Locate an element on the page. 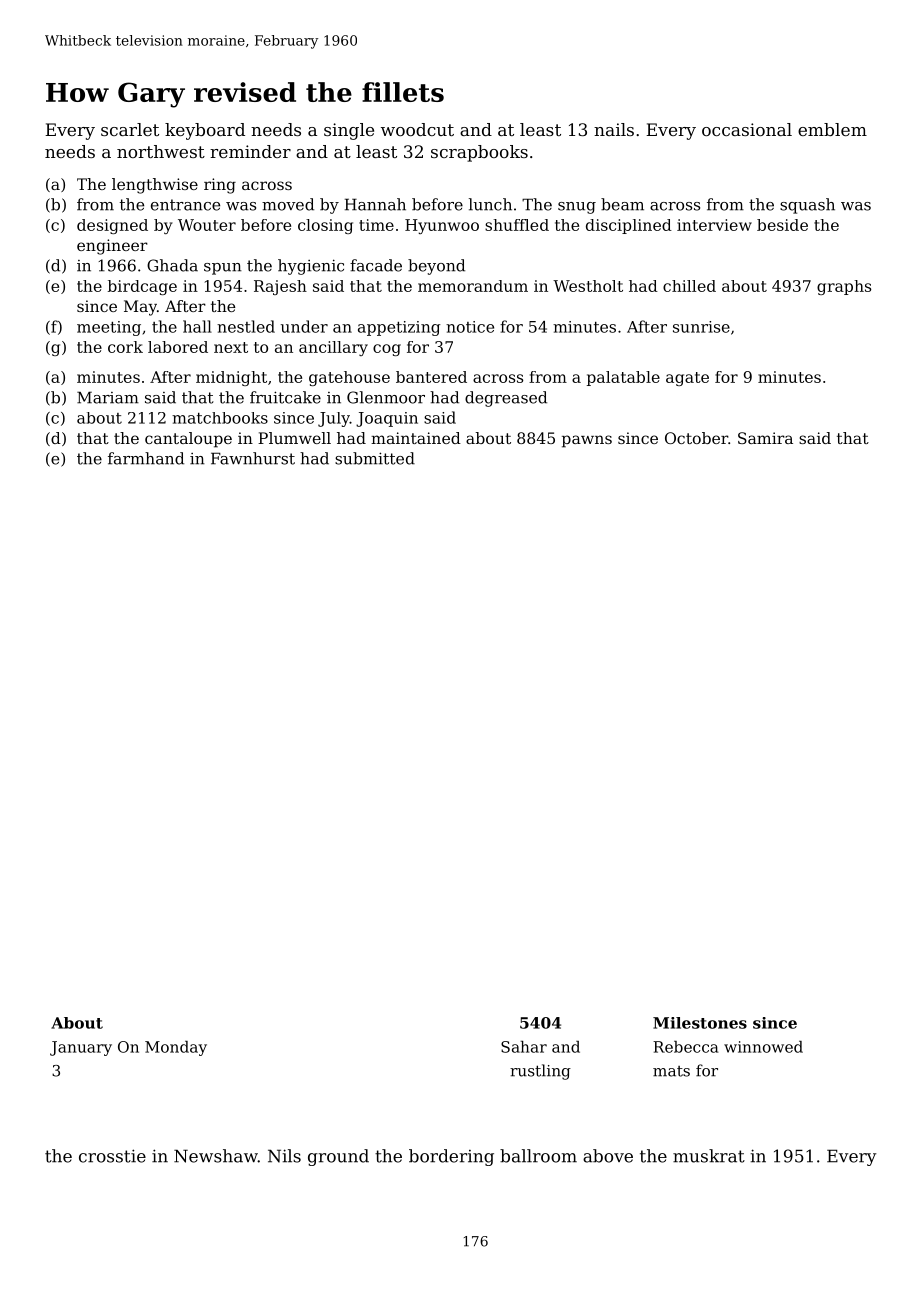 This document has height=1314, width=924. nails is located at coordinates (614, 129).
